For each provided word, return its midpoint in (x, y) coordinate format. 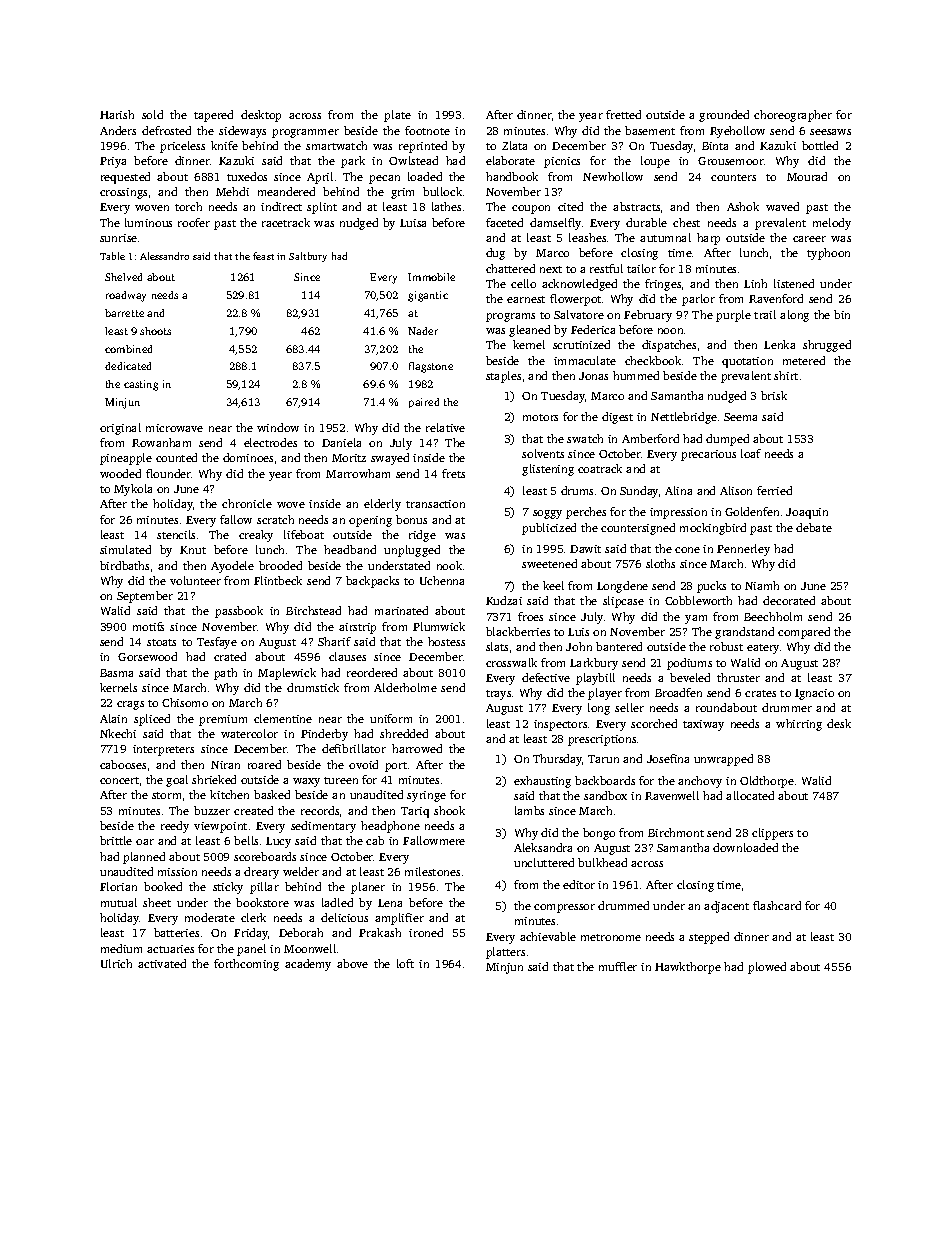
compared (804, 633)
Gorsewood (147, 656)
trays (498, 695)
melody (832, 224)
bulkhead (602, 862)
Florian (118, 886)
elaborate (510, 160)
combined (128, 349)
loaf (751, 453)
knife (224, 145)
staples (503, 377)
